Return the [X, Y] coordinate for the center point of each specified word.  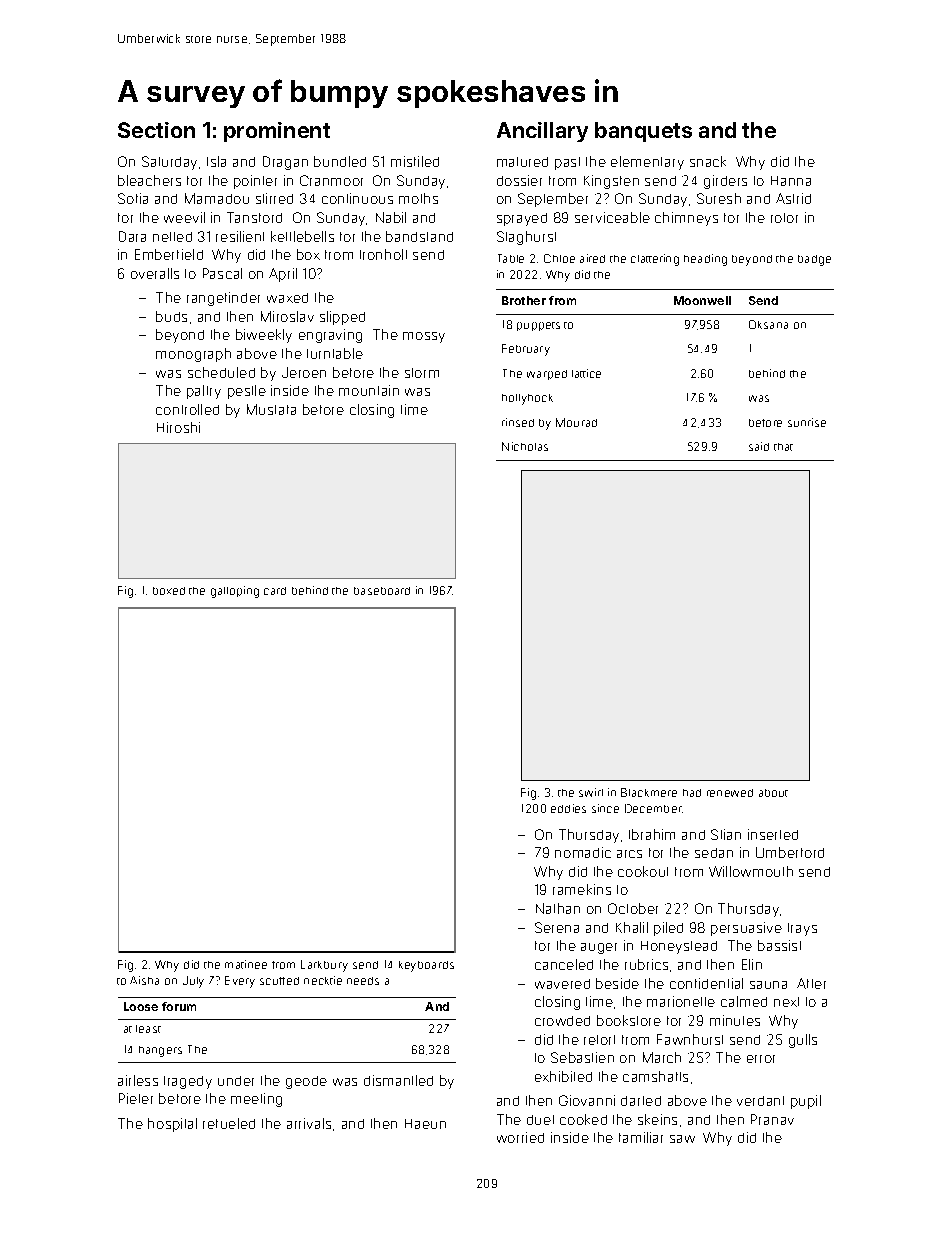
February [526, 350]
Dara [132, 236]
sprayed [522, 219]
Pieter [136, 1098]
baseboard [382, 591]
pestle [247, 392]
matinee [246, 964]
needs [363, 981]
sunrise [807, 422]
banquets [643, 132]
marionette [681, 1001]
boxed [169, 591]
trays [802, 929]
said [759, 446]
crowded [562, 1021]
